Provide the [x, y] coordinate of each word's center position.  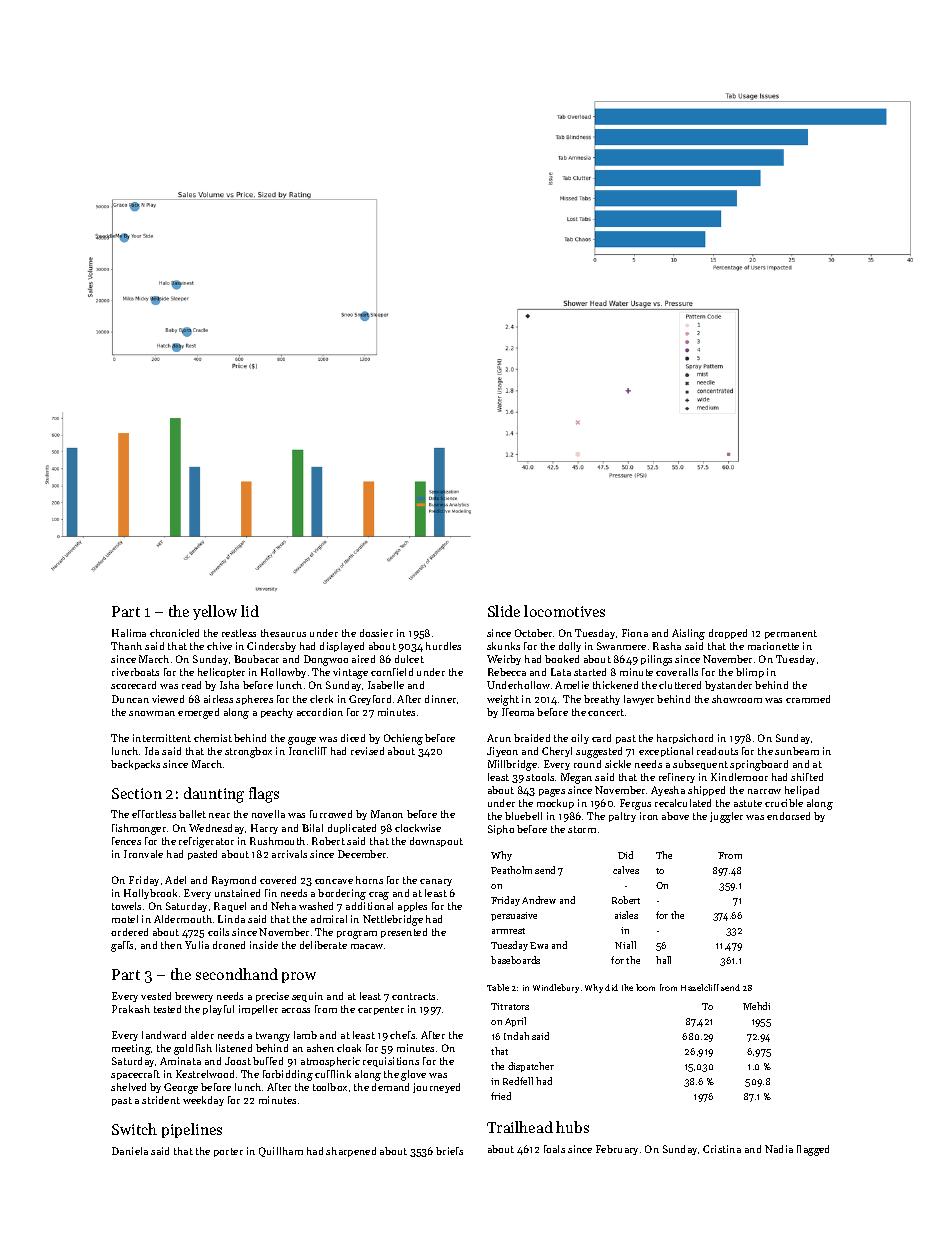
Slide [504, 611]
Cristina [722, 1149]
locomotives [564, 611]
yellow [215, 612]
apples [412, 907]
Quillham [281, 1152]
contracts [413, 996]
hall [663, 960]
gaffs [122, 946]
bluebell [523, 816]
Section [137, 793]
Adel [175, 880]
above [675, 816]
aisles [626, 915]
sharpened [351, 1152]
